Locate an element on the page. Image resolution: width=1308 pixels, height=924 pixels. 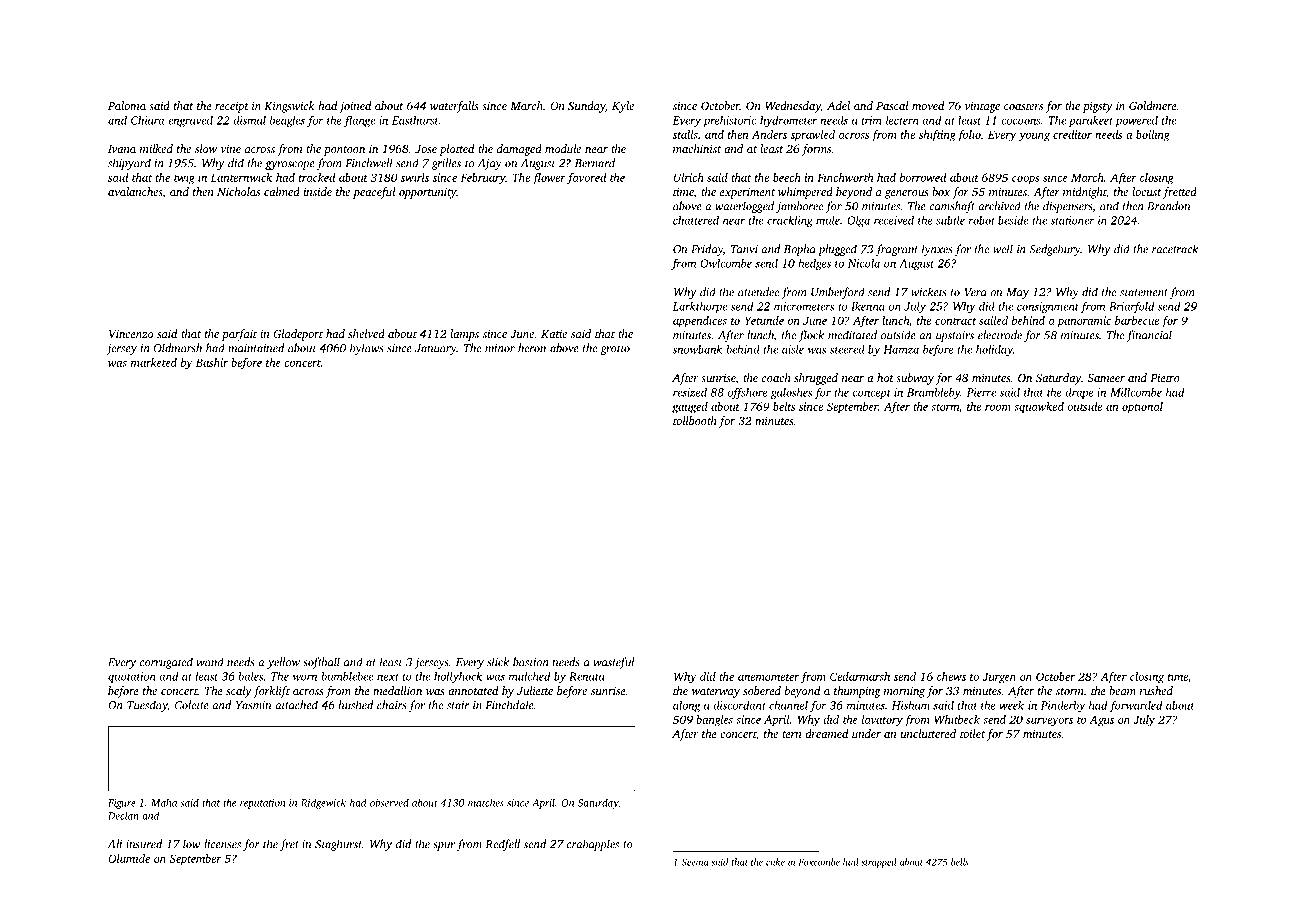
bells is located at coordinates (960, 862).
